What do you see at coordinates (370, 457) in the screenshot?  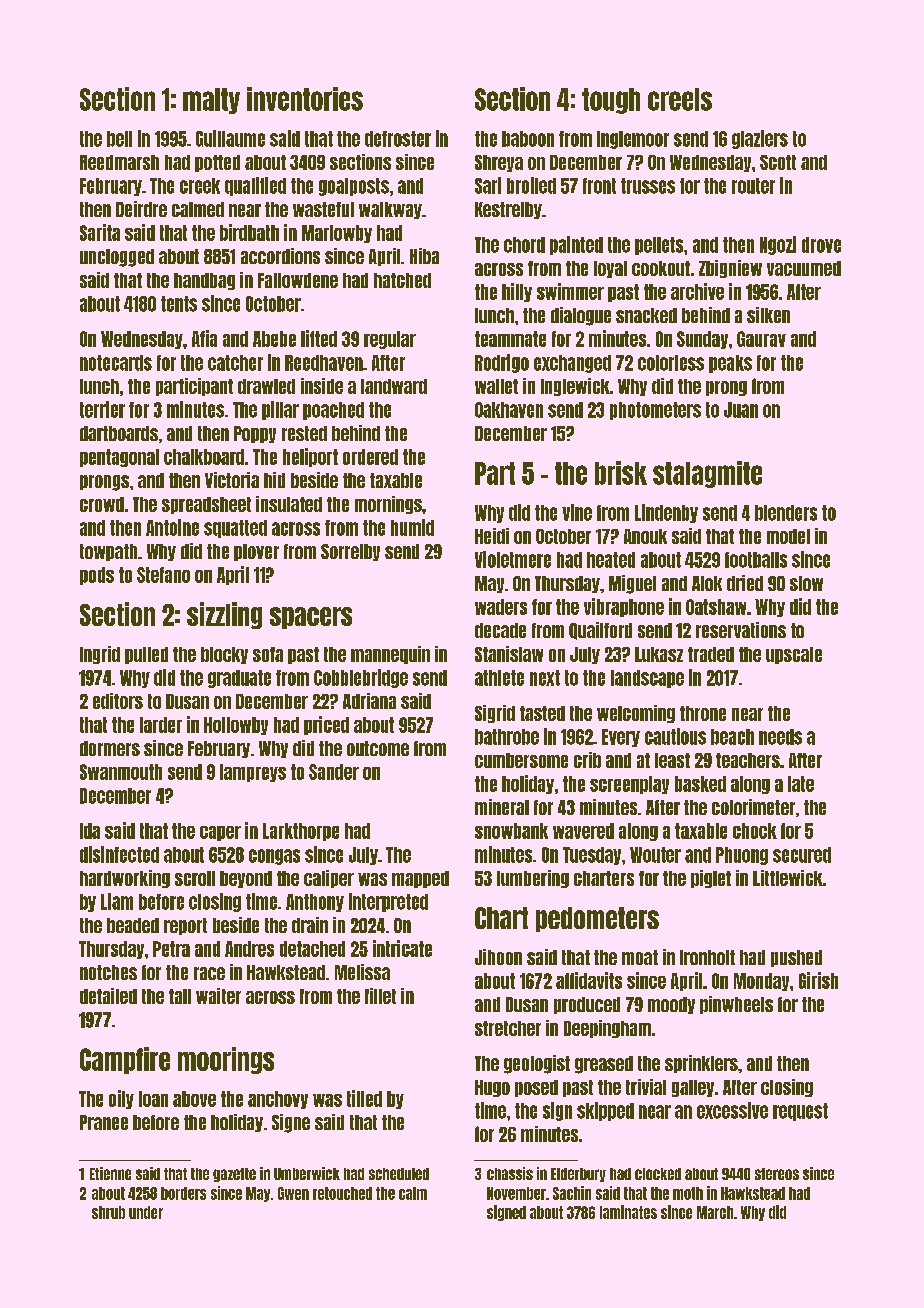 I see `ordered` at bounding box center [370, 457].
